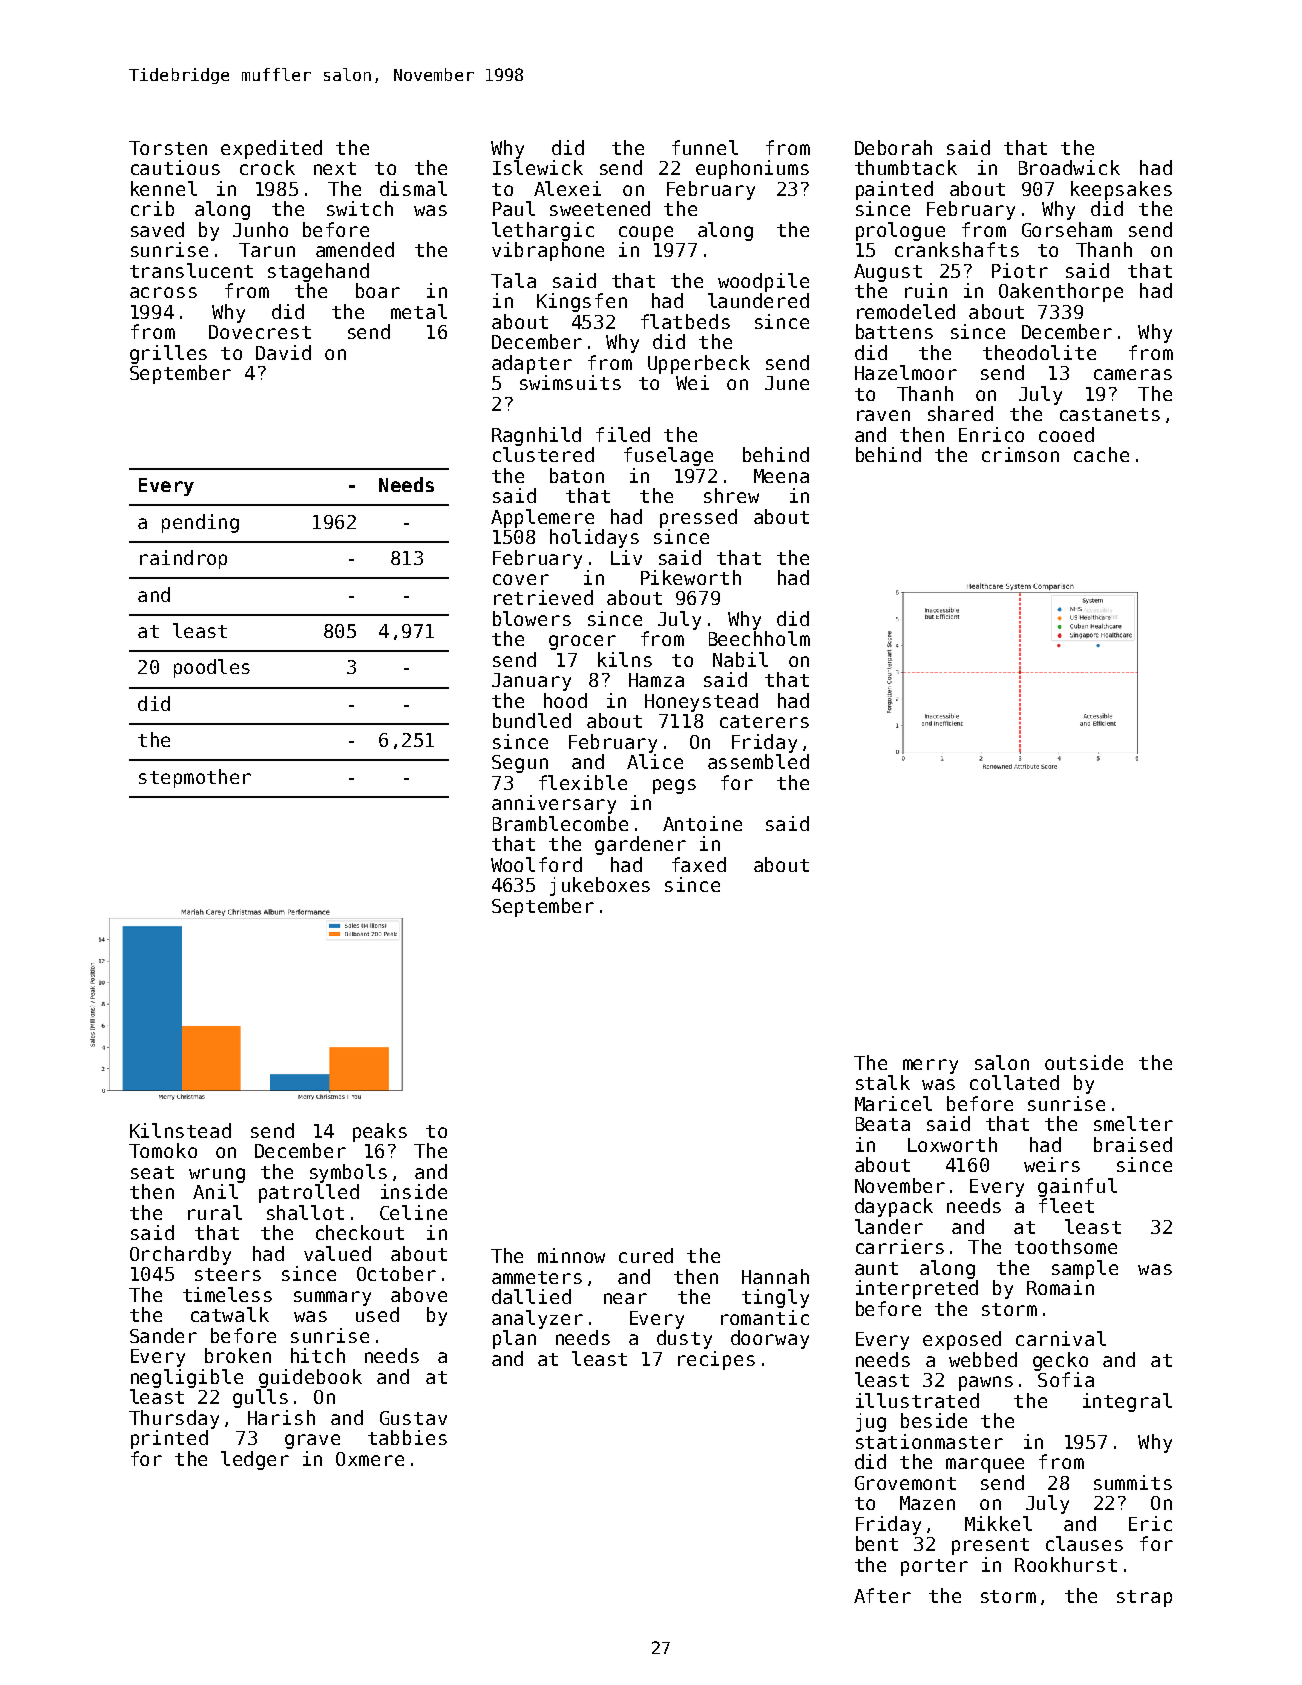 This screenshot has height=1685, width=1302. I want to click on outside, so click(1084, 1062).
